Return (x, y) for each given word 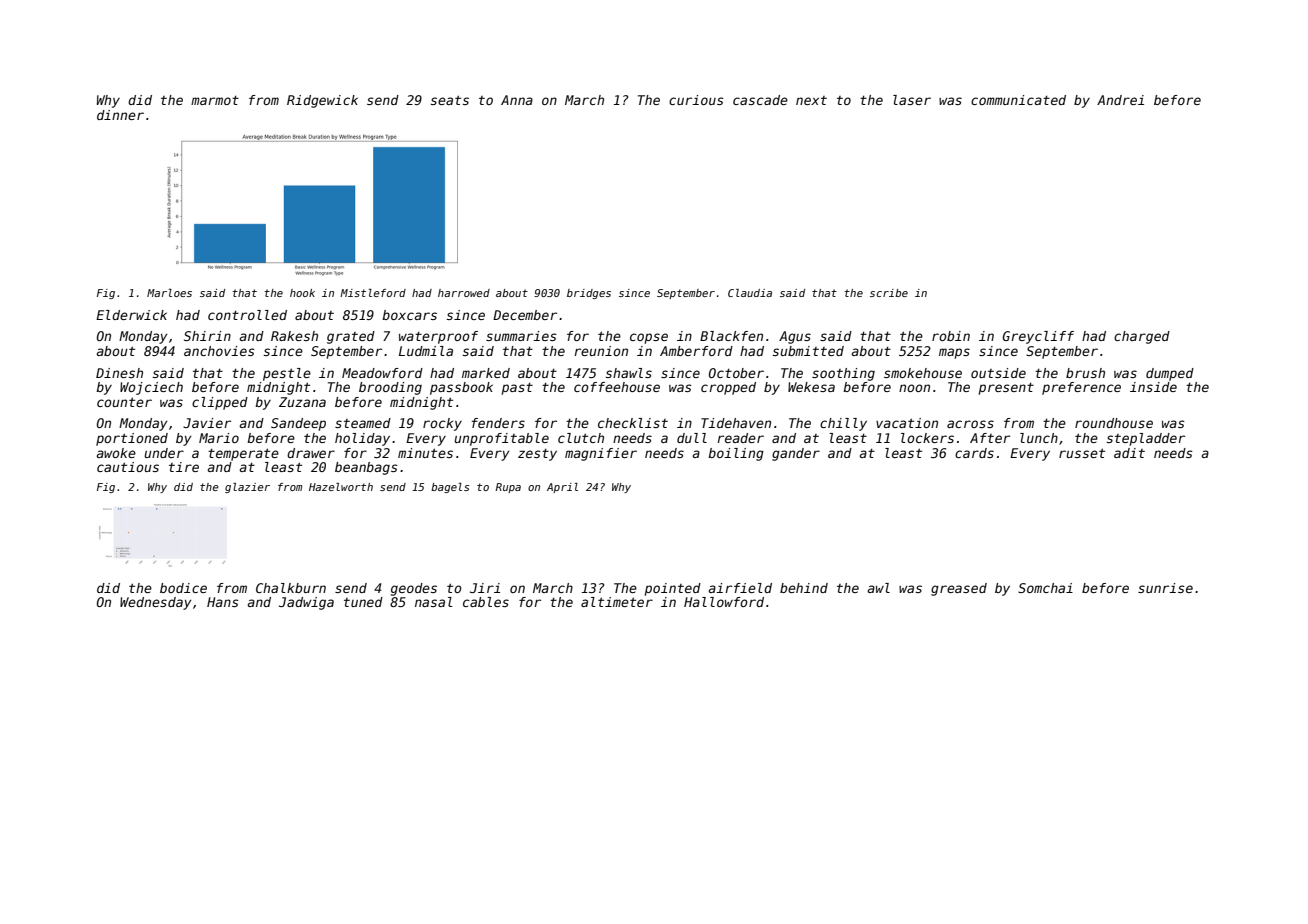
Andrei (1120, 100)
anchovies (219, 351)
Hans (223, 602)
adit (1129, 453)
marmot (215, 100)
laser (912, 100)
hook (302, 293)
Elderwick (131, 315)
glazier (247, 488)
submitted (808, 351)
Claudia (750, 293)
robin (951, 336)
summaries (521, 336)
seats (450, 100)
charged (1142, 337)
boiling (736, 454)
